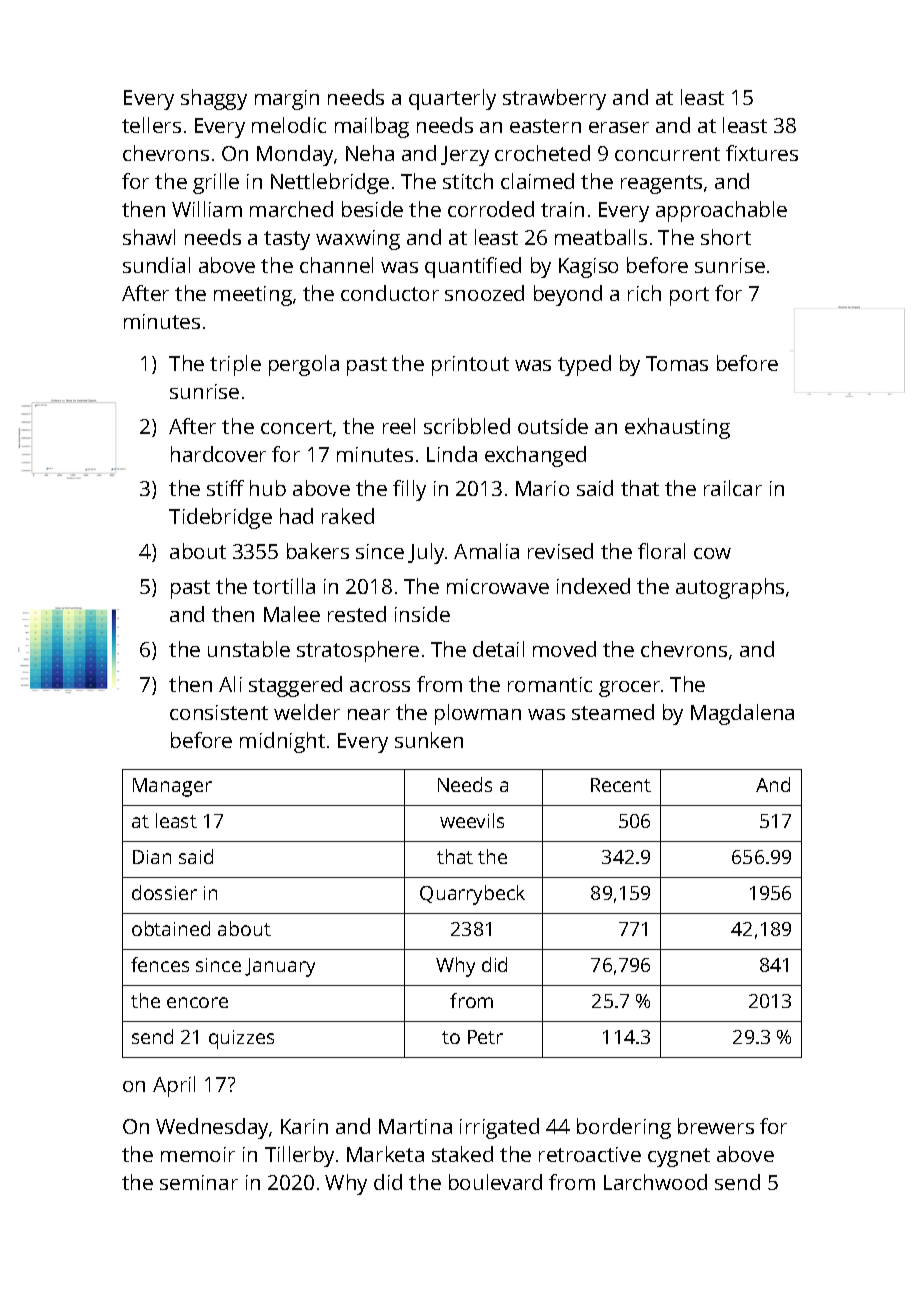 The width and height of the screenshot is (924, 1314). Describe the element at coordinates (726, 237) in the screenshot. I see `short` at that location.
